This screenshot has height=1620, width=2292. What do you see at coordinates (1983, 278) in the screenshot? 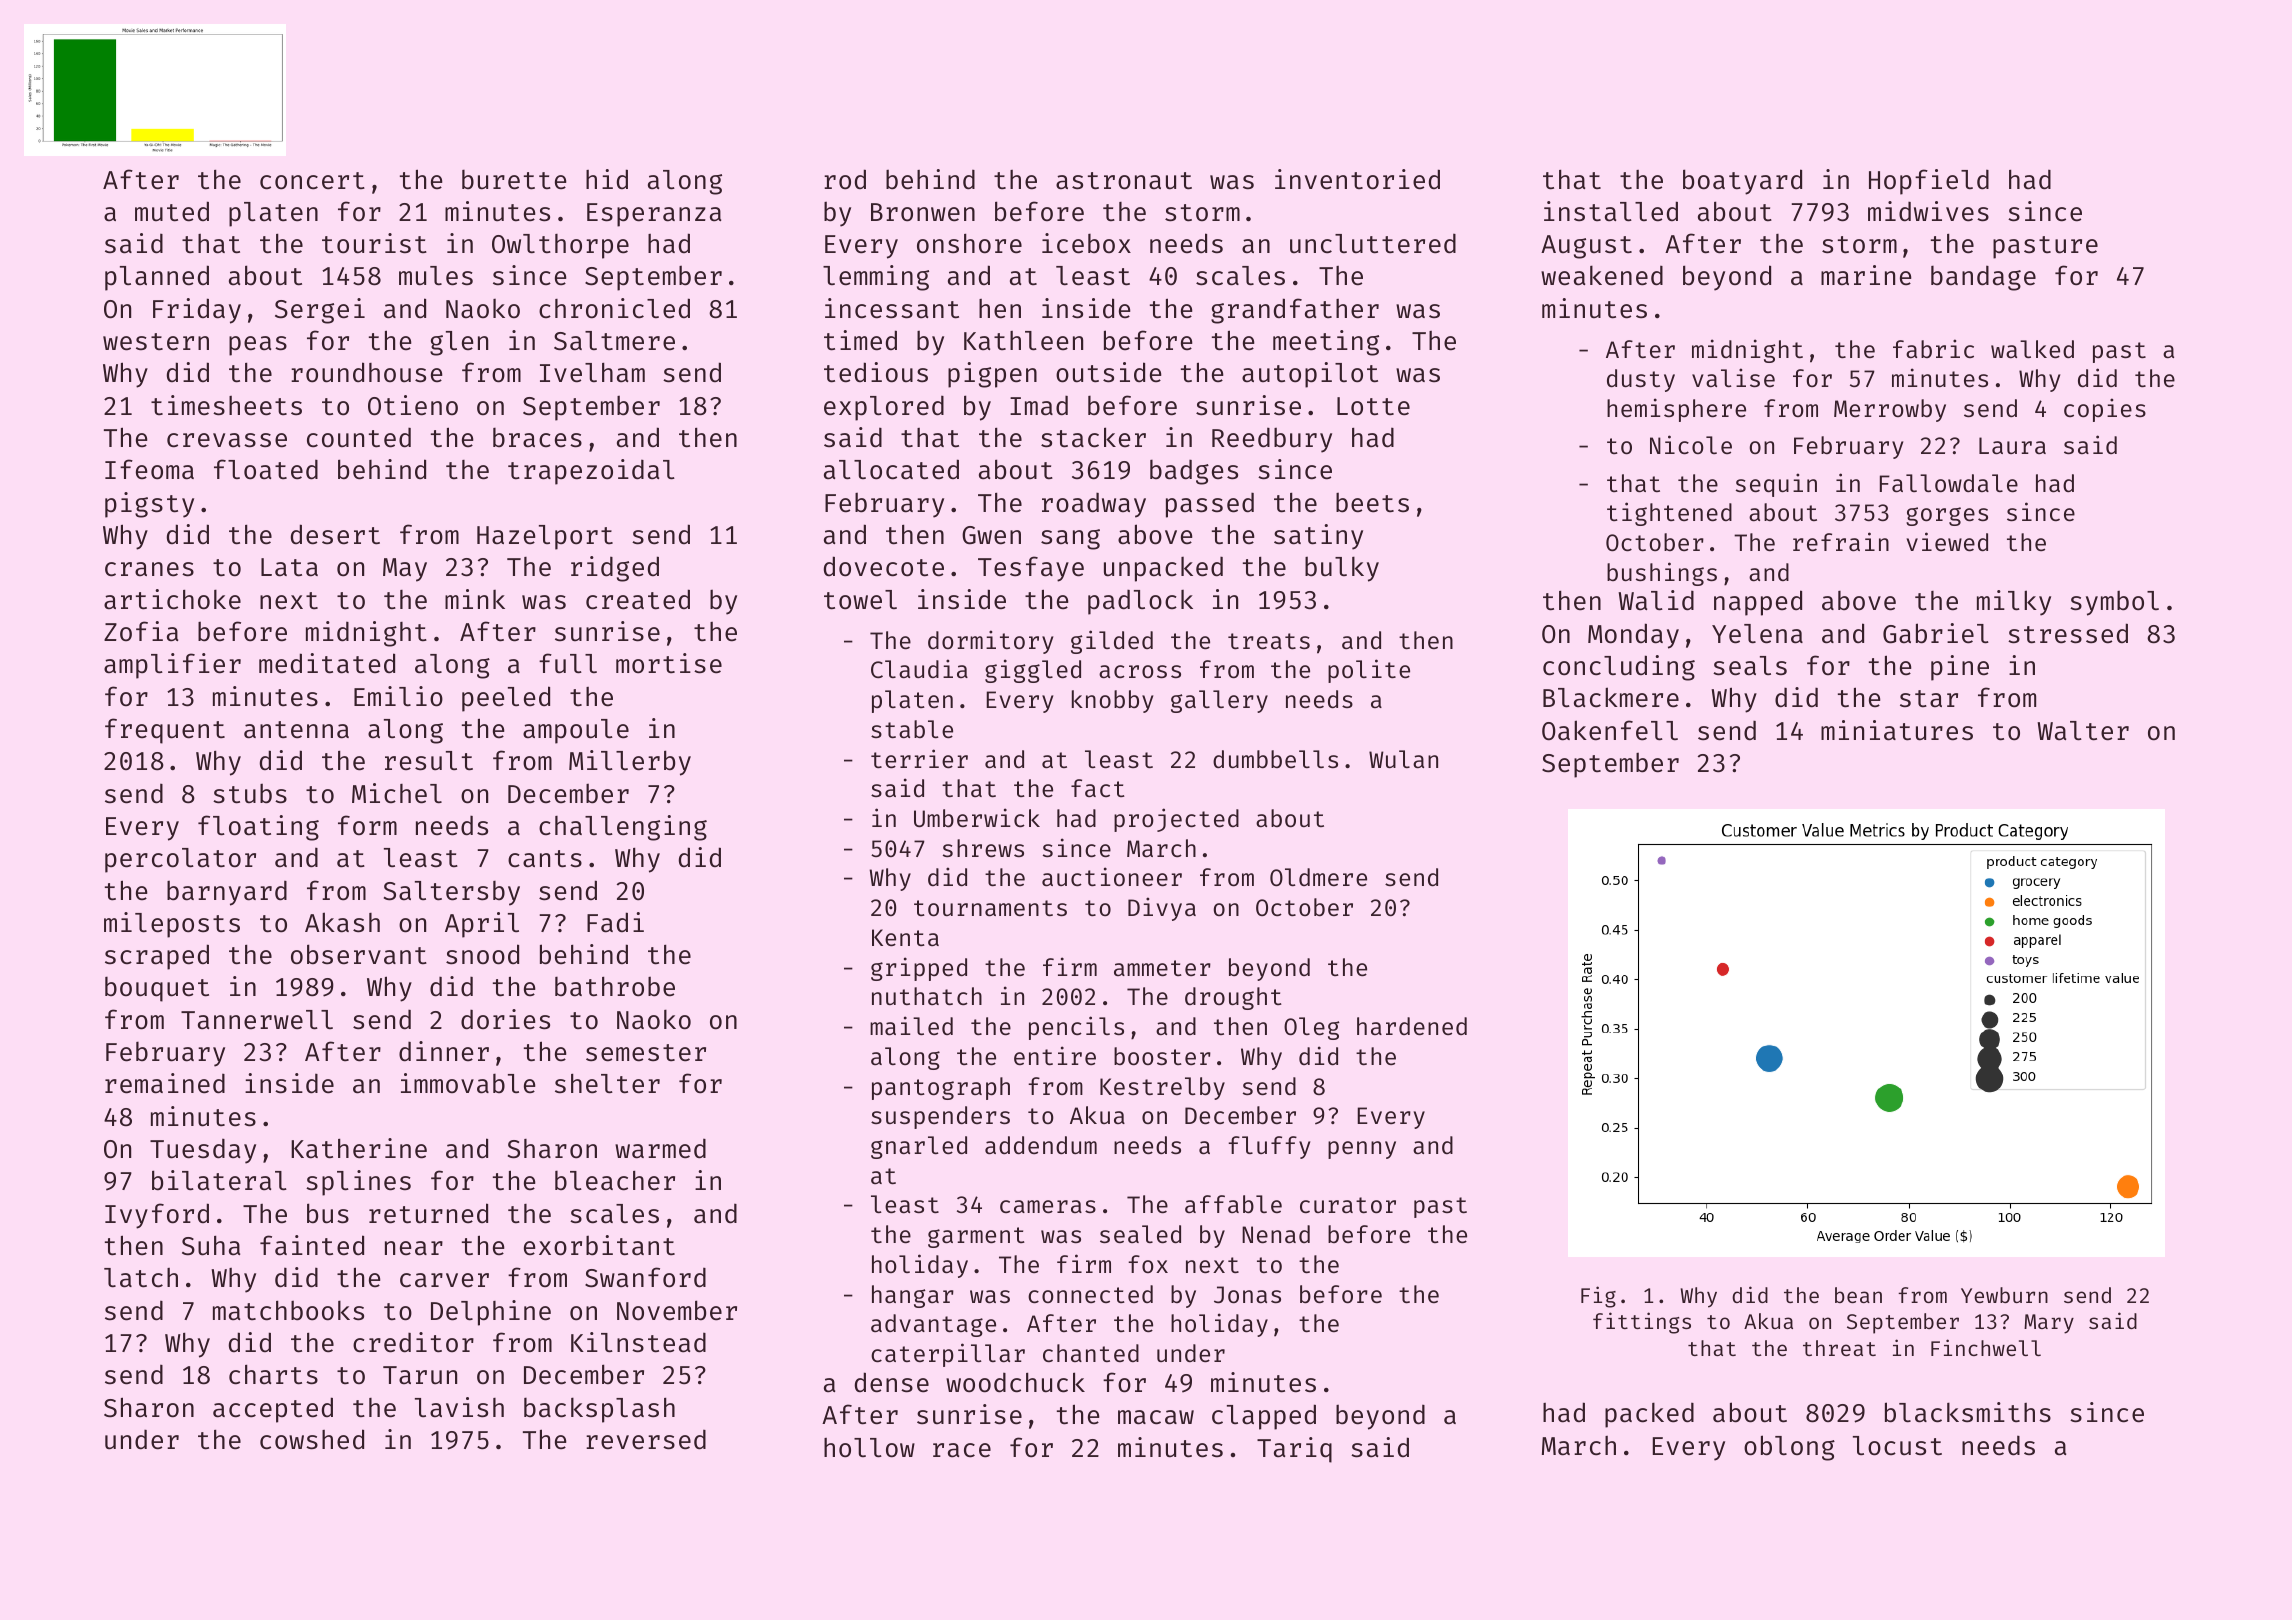
I see `bandage` at bounding box center [1983, 278].
